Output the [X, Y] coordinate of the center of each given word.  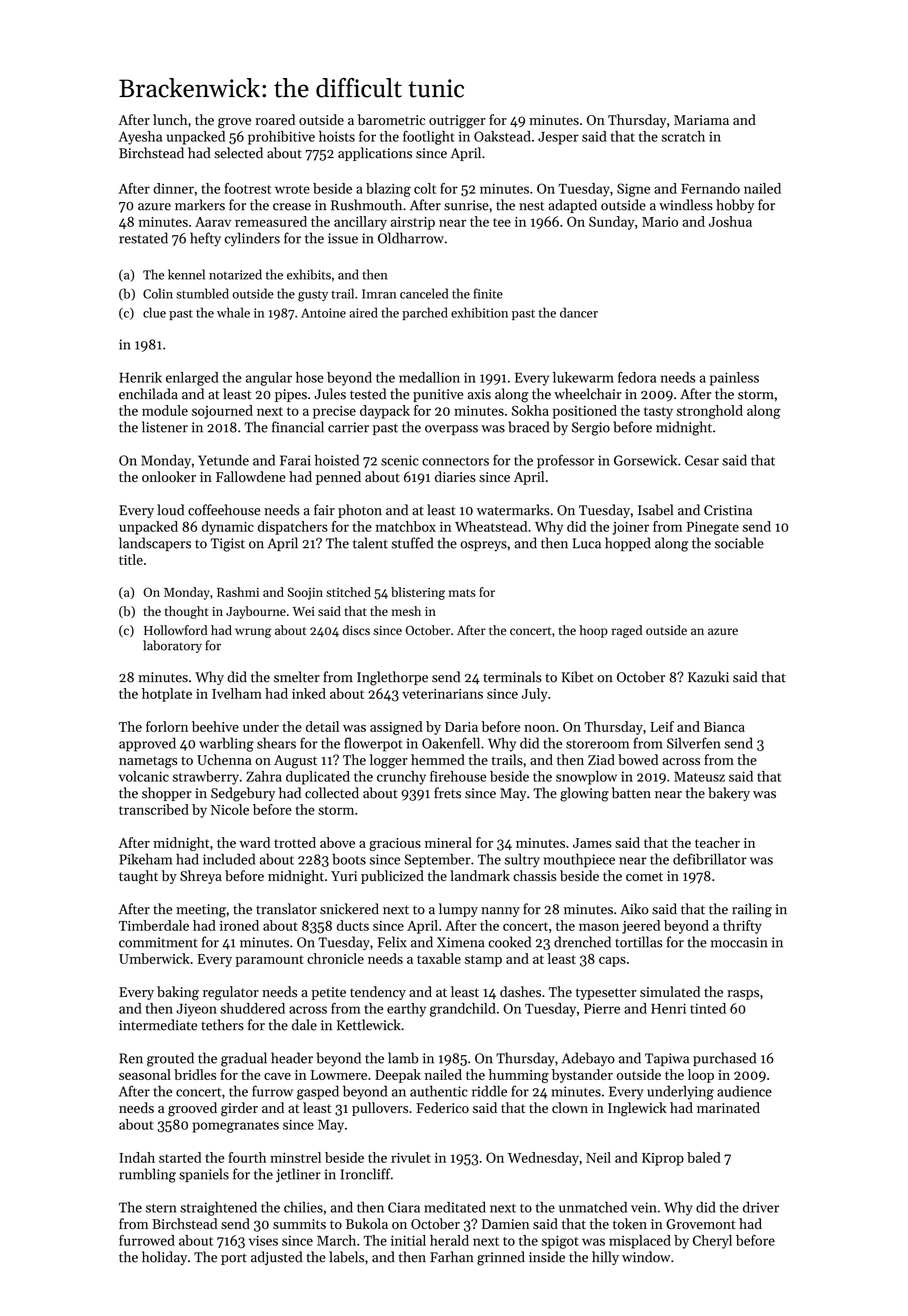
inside [547, 1257]
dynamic [228, 528]
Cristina [728, 510]
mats [462, 593]
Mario [660, 222]
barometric [391, 119]
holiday [164, 1258]
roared [275, 119]
